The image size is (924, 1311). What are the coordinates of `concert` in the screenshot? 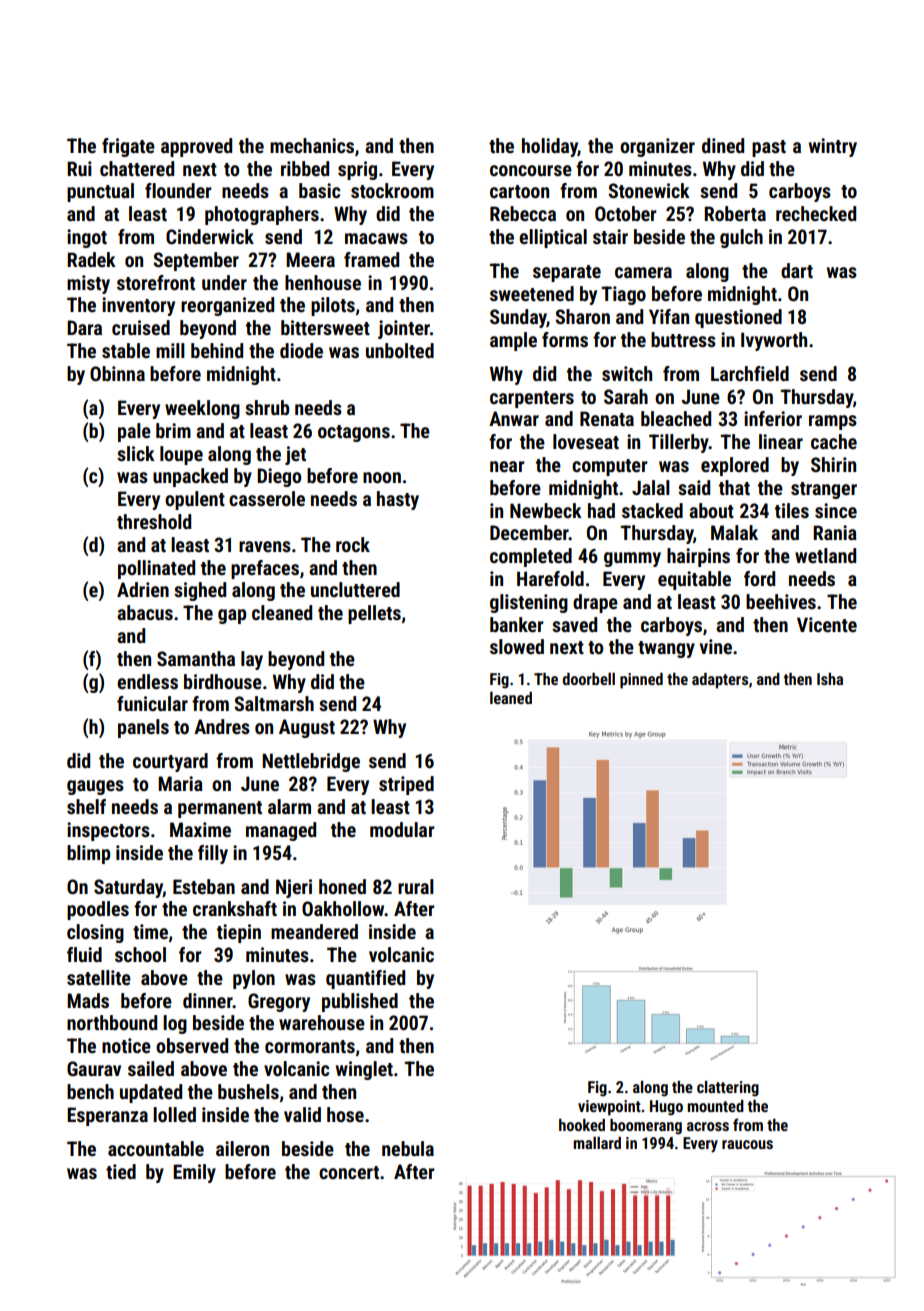 It's located at (349, 1172).
